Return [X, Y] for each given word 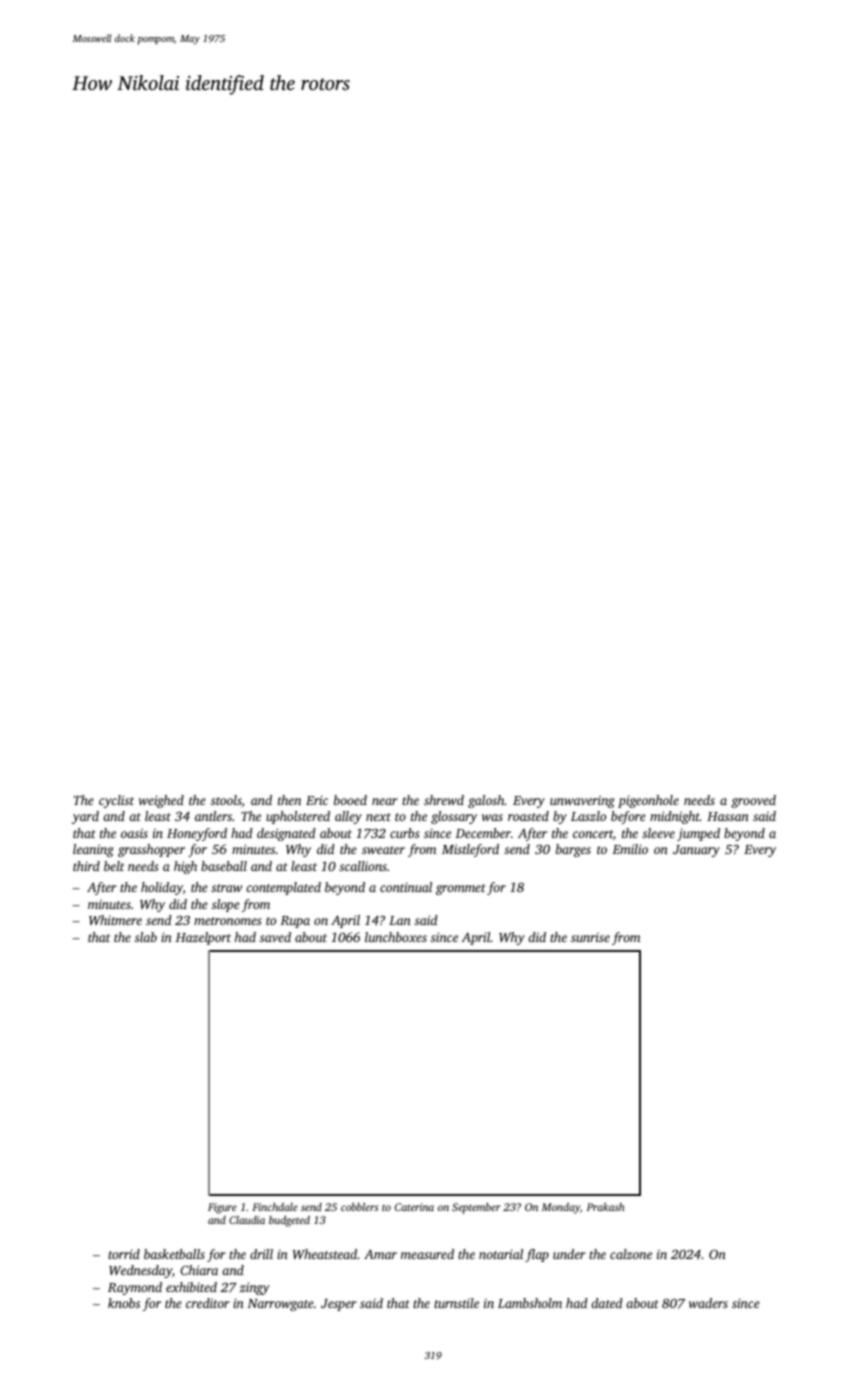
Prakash [605, 1207]
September [476, 1208]
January [696, 851]
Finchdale [275, 1207]
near [385, 801]
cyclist [116, 801]
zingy [254, 1288]
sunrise [590, 937]
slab [146, 937]
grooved [753, 801]
